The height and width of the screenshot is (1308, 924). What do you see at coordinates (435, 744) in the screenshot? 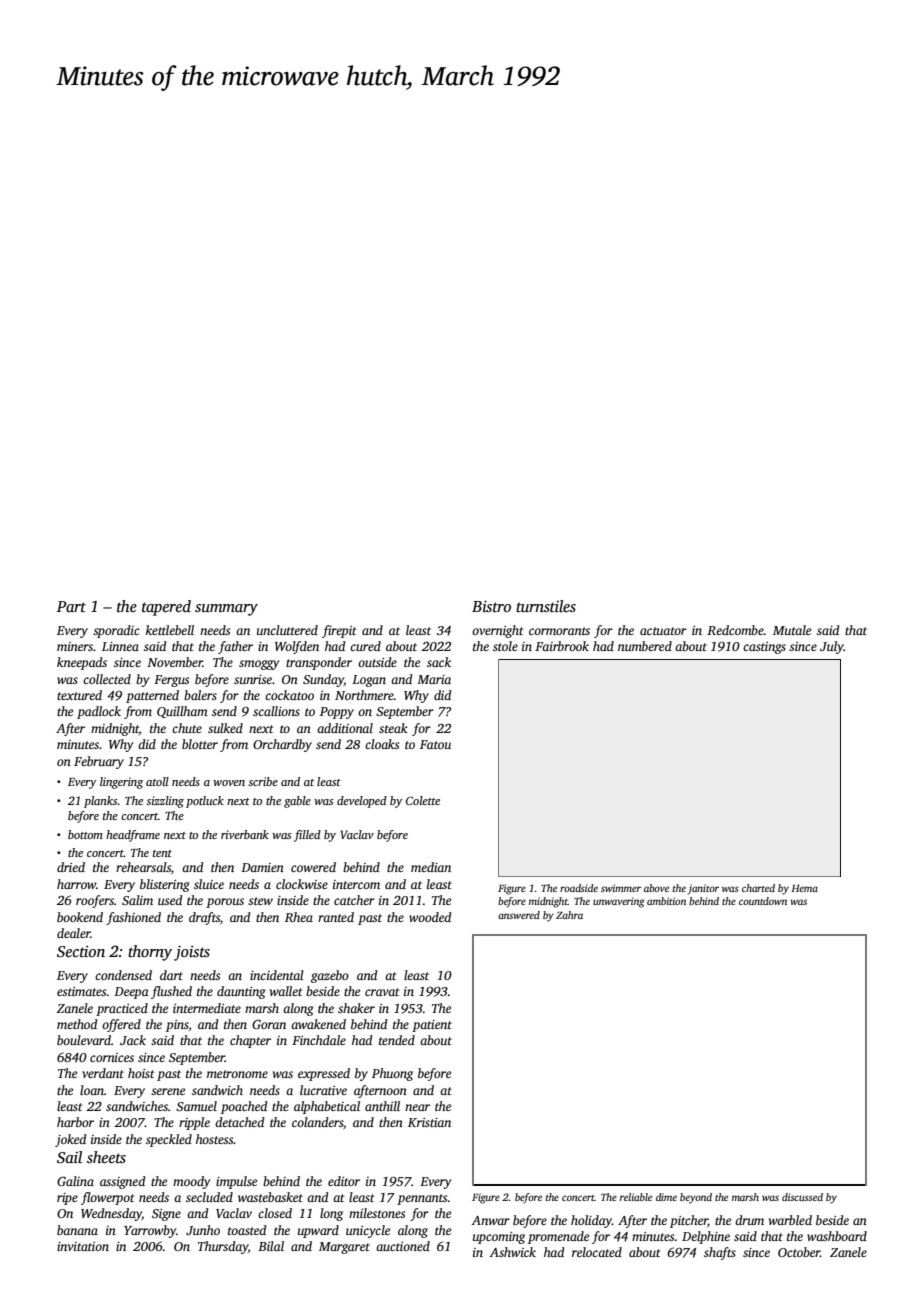
I see `Fatou` at bounding box center [435, 744].
